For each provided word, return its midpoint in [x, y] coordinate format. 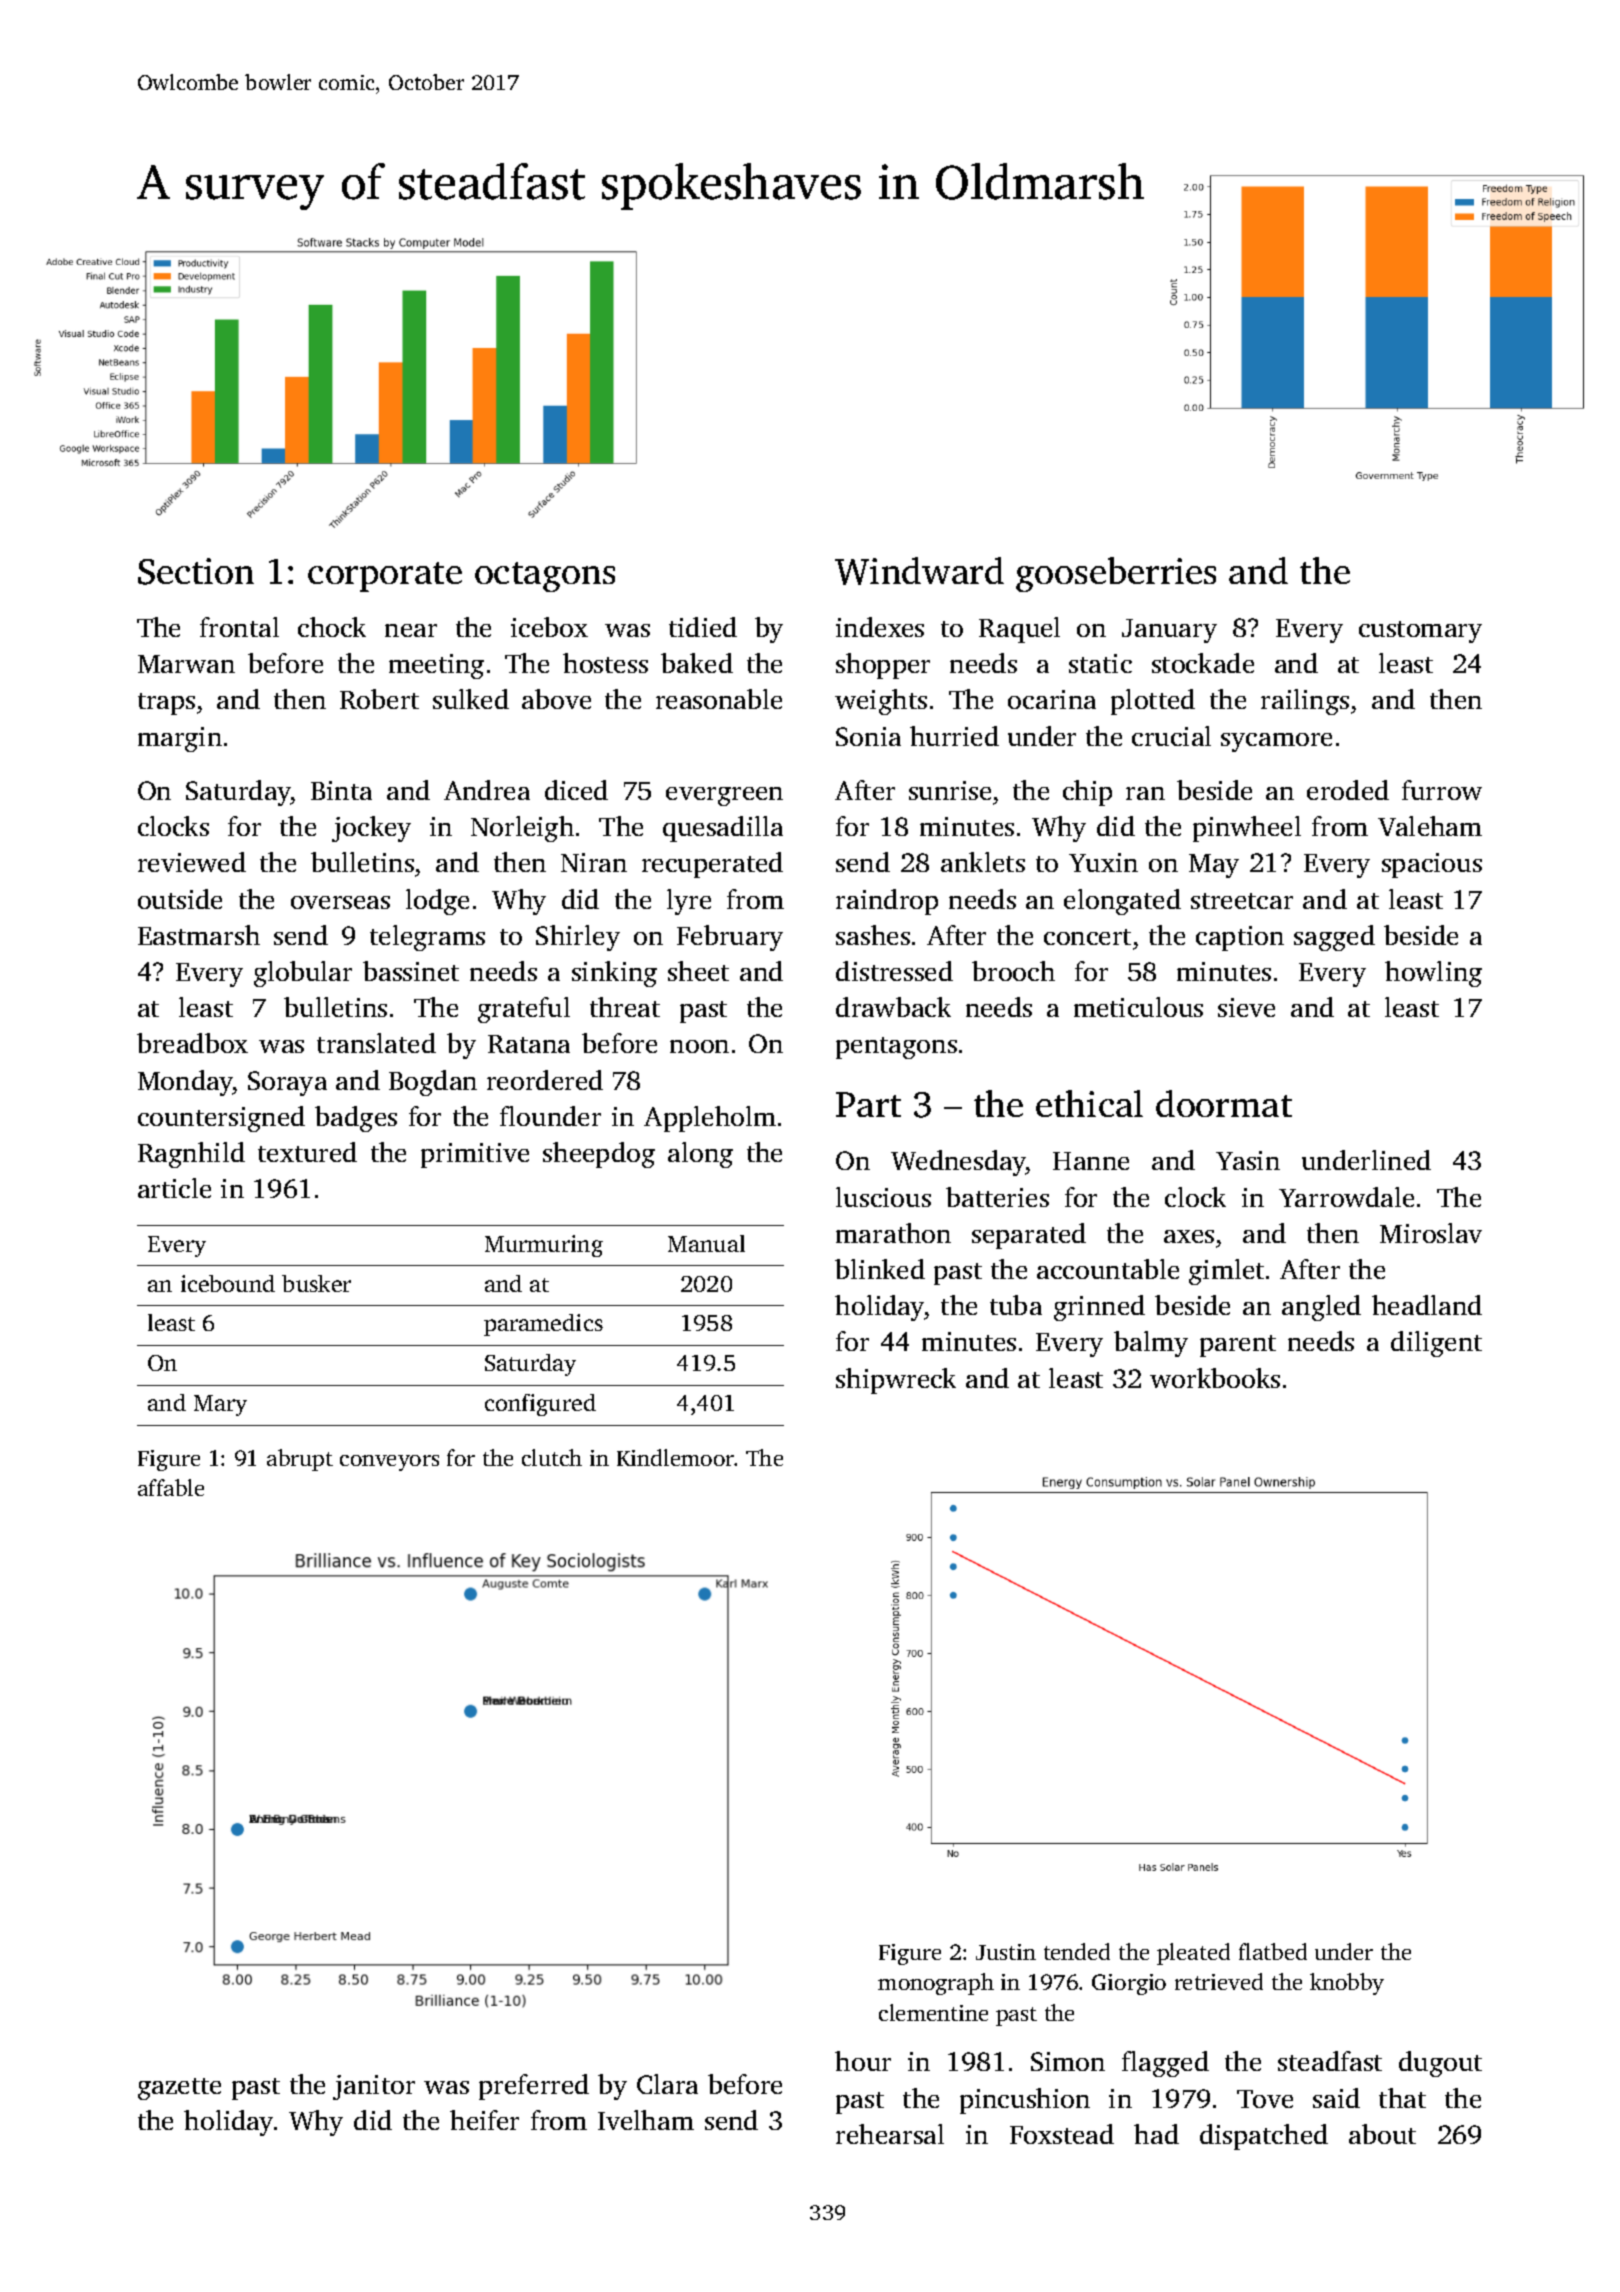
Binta [341, 790]
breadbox [192, 1043]
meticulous [1138, 1007]
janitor [374, 2087]
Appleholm [710, 1119]
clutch [552, 1457]
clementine [933, 2012]
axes [1189, 1236]
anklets [983, 862]
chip [1087, 793]
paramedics [543, 1325]
